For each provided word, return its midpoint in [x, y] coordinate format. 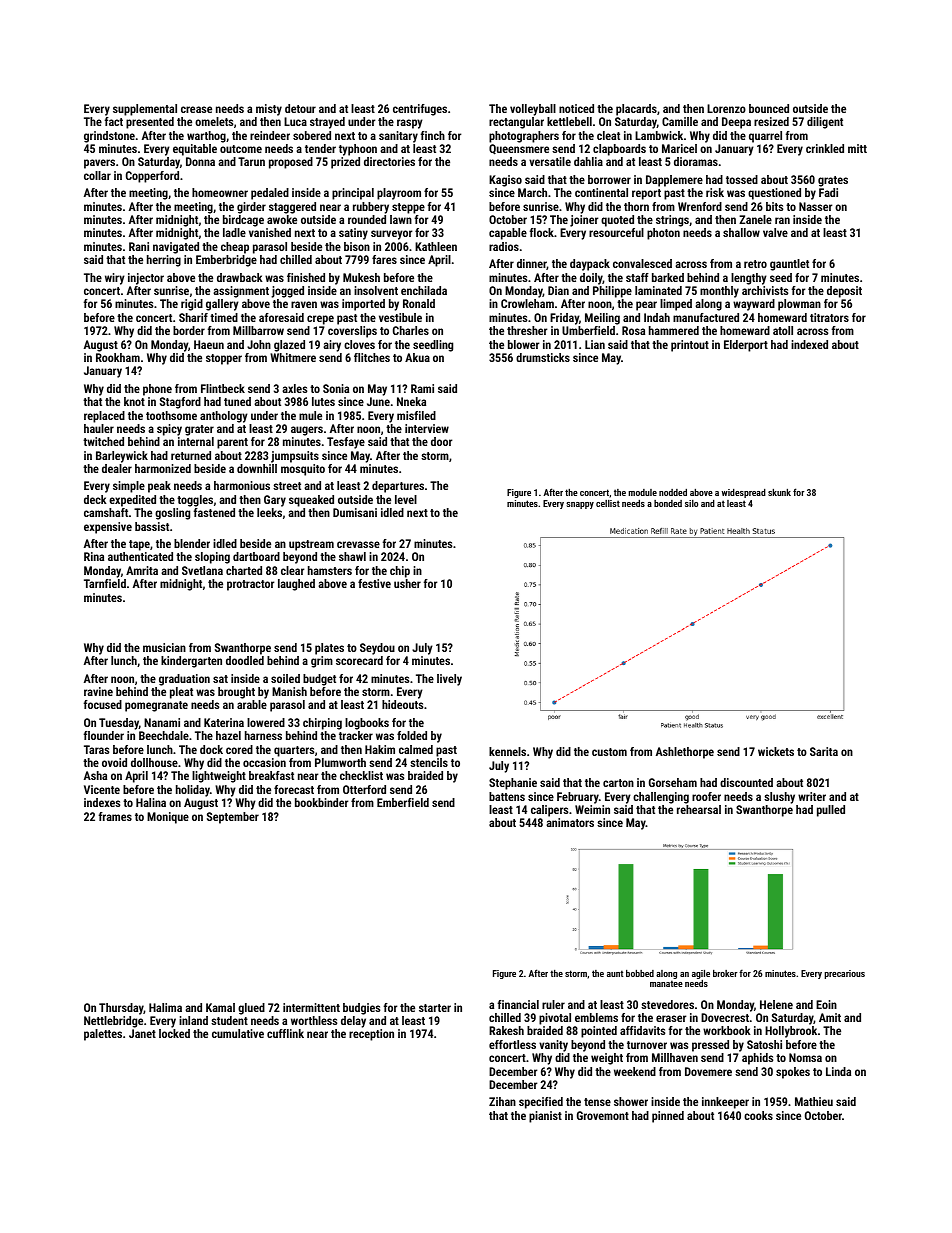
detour [300, 108]
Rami [422, 388]
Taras [96, 749]
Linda [838, 1071]
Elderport [746, 346]
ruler [553, 1004]
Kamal [220, 1007]
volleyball [533, 110]
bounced [769, 108]
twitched [103, 441]
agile [701, 974]
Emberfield [403, 802]
